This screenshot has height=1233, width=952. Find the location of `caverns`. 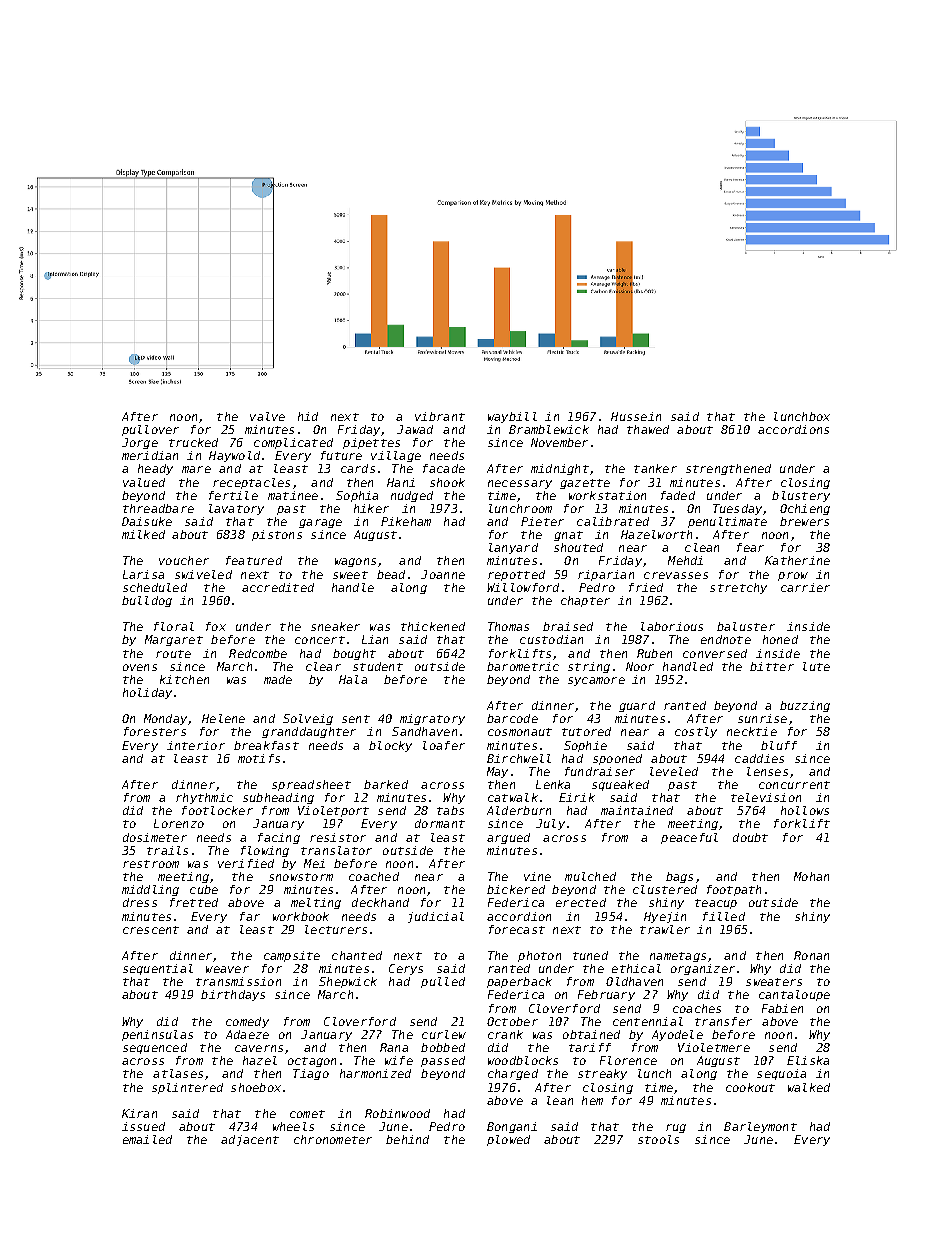

caverns is located at coordinates (259, 1048).
